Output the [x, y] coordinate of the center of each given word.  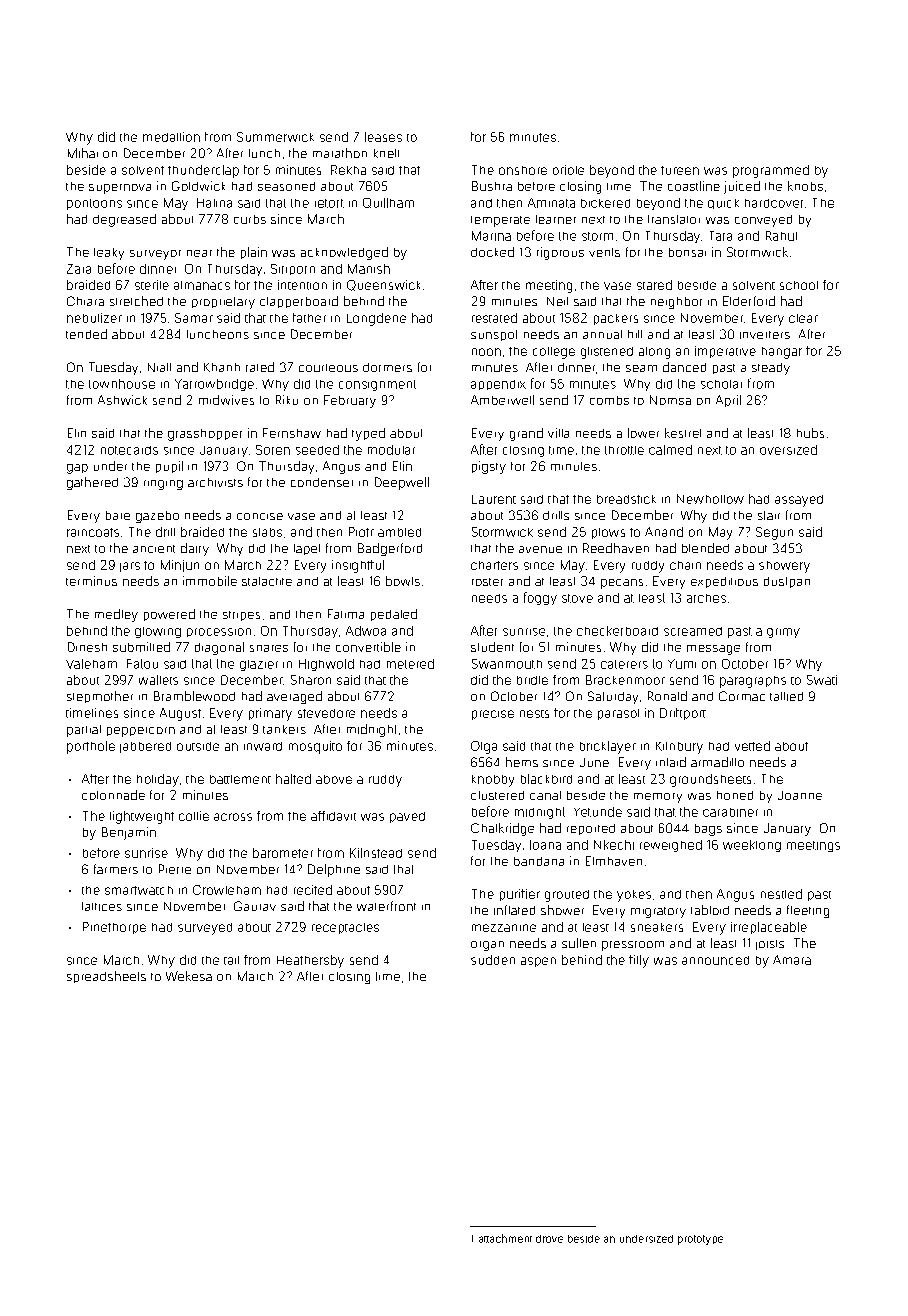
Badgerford [390, 549]
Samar [194, 318]
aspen [538, 962]
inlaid [671, 762]
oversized [788, 450]
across [233, 817]
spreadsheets [106, 977]
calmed [670, 450]
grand [526, 434]
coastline [694, 186]
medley [116, 615]
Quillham [388, 203]
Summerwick [275, 137]
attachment [505, 1238]
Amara [792, 960]
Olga [484, 747]
